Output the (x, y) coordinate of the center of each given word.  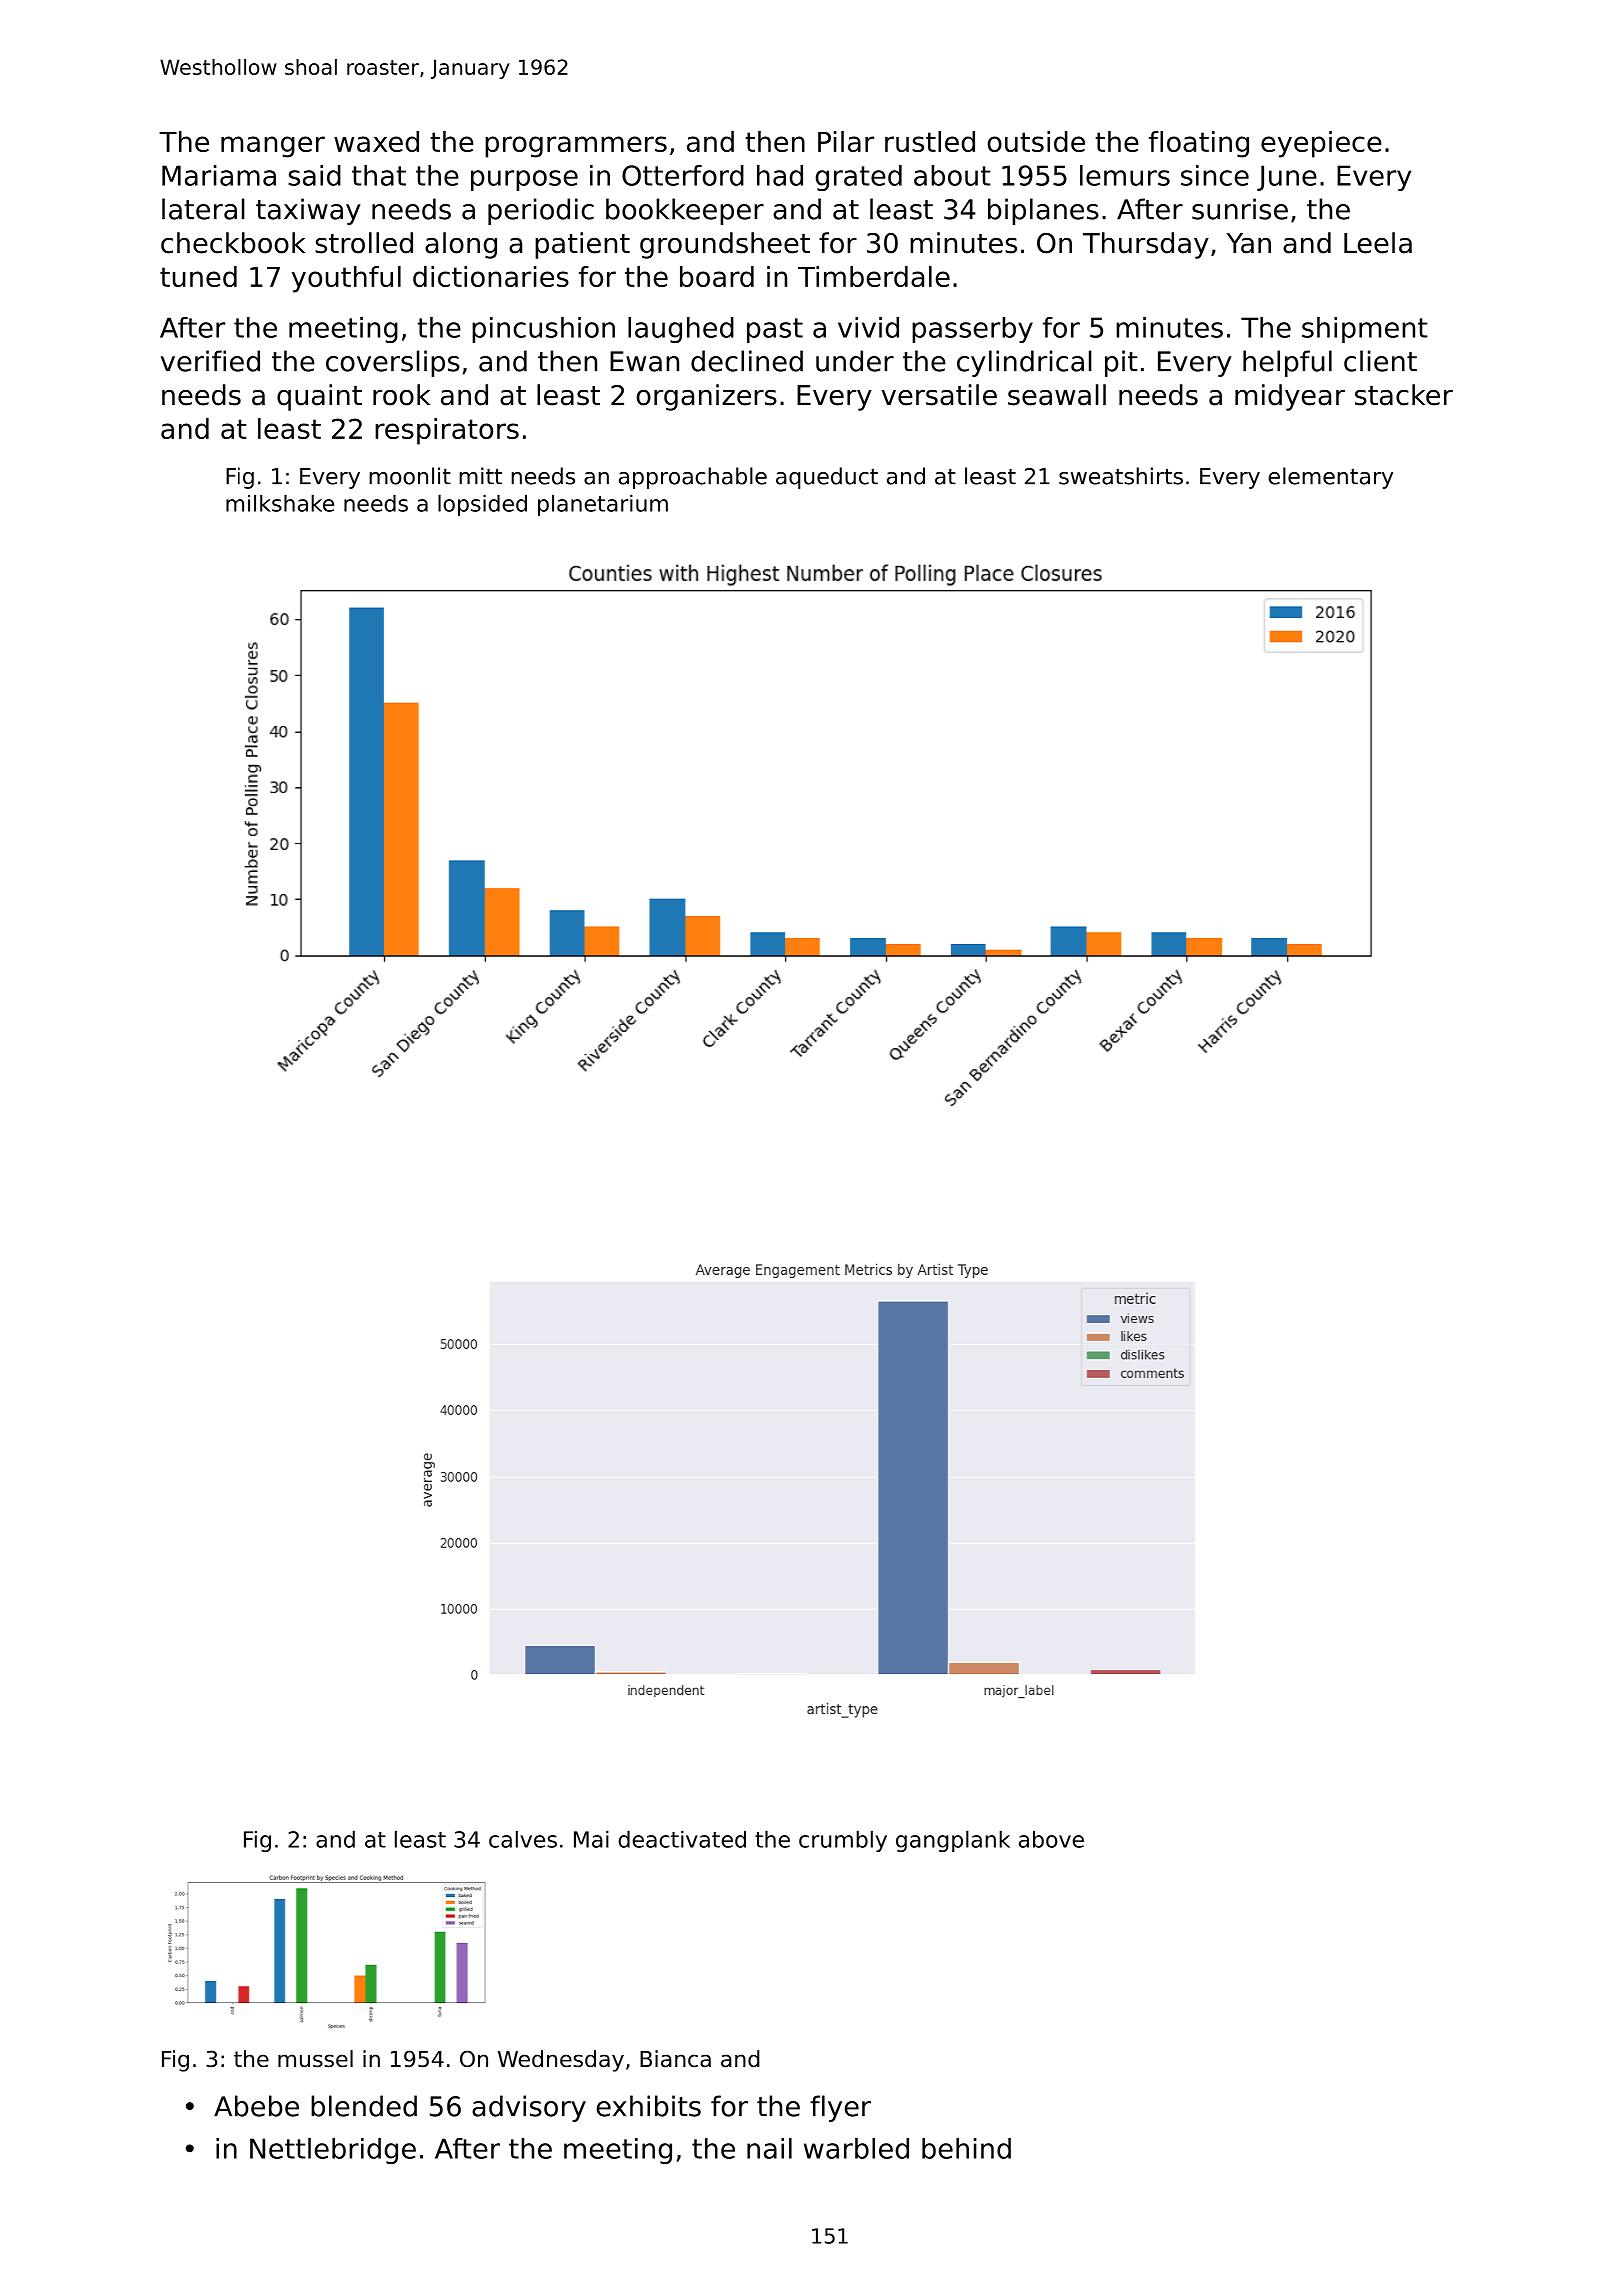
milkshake (280, 503)
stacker (1404, 395)
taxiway (308, 211)
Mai (591, 1839)
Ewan (644, 361)
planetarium (603, 505)
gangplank (953, 1841)
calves (523, 1839)
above (1051, 1839)
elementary (1330, 478)
